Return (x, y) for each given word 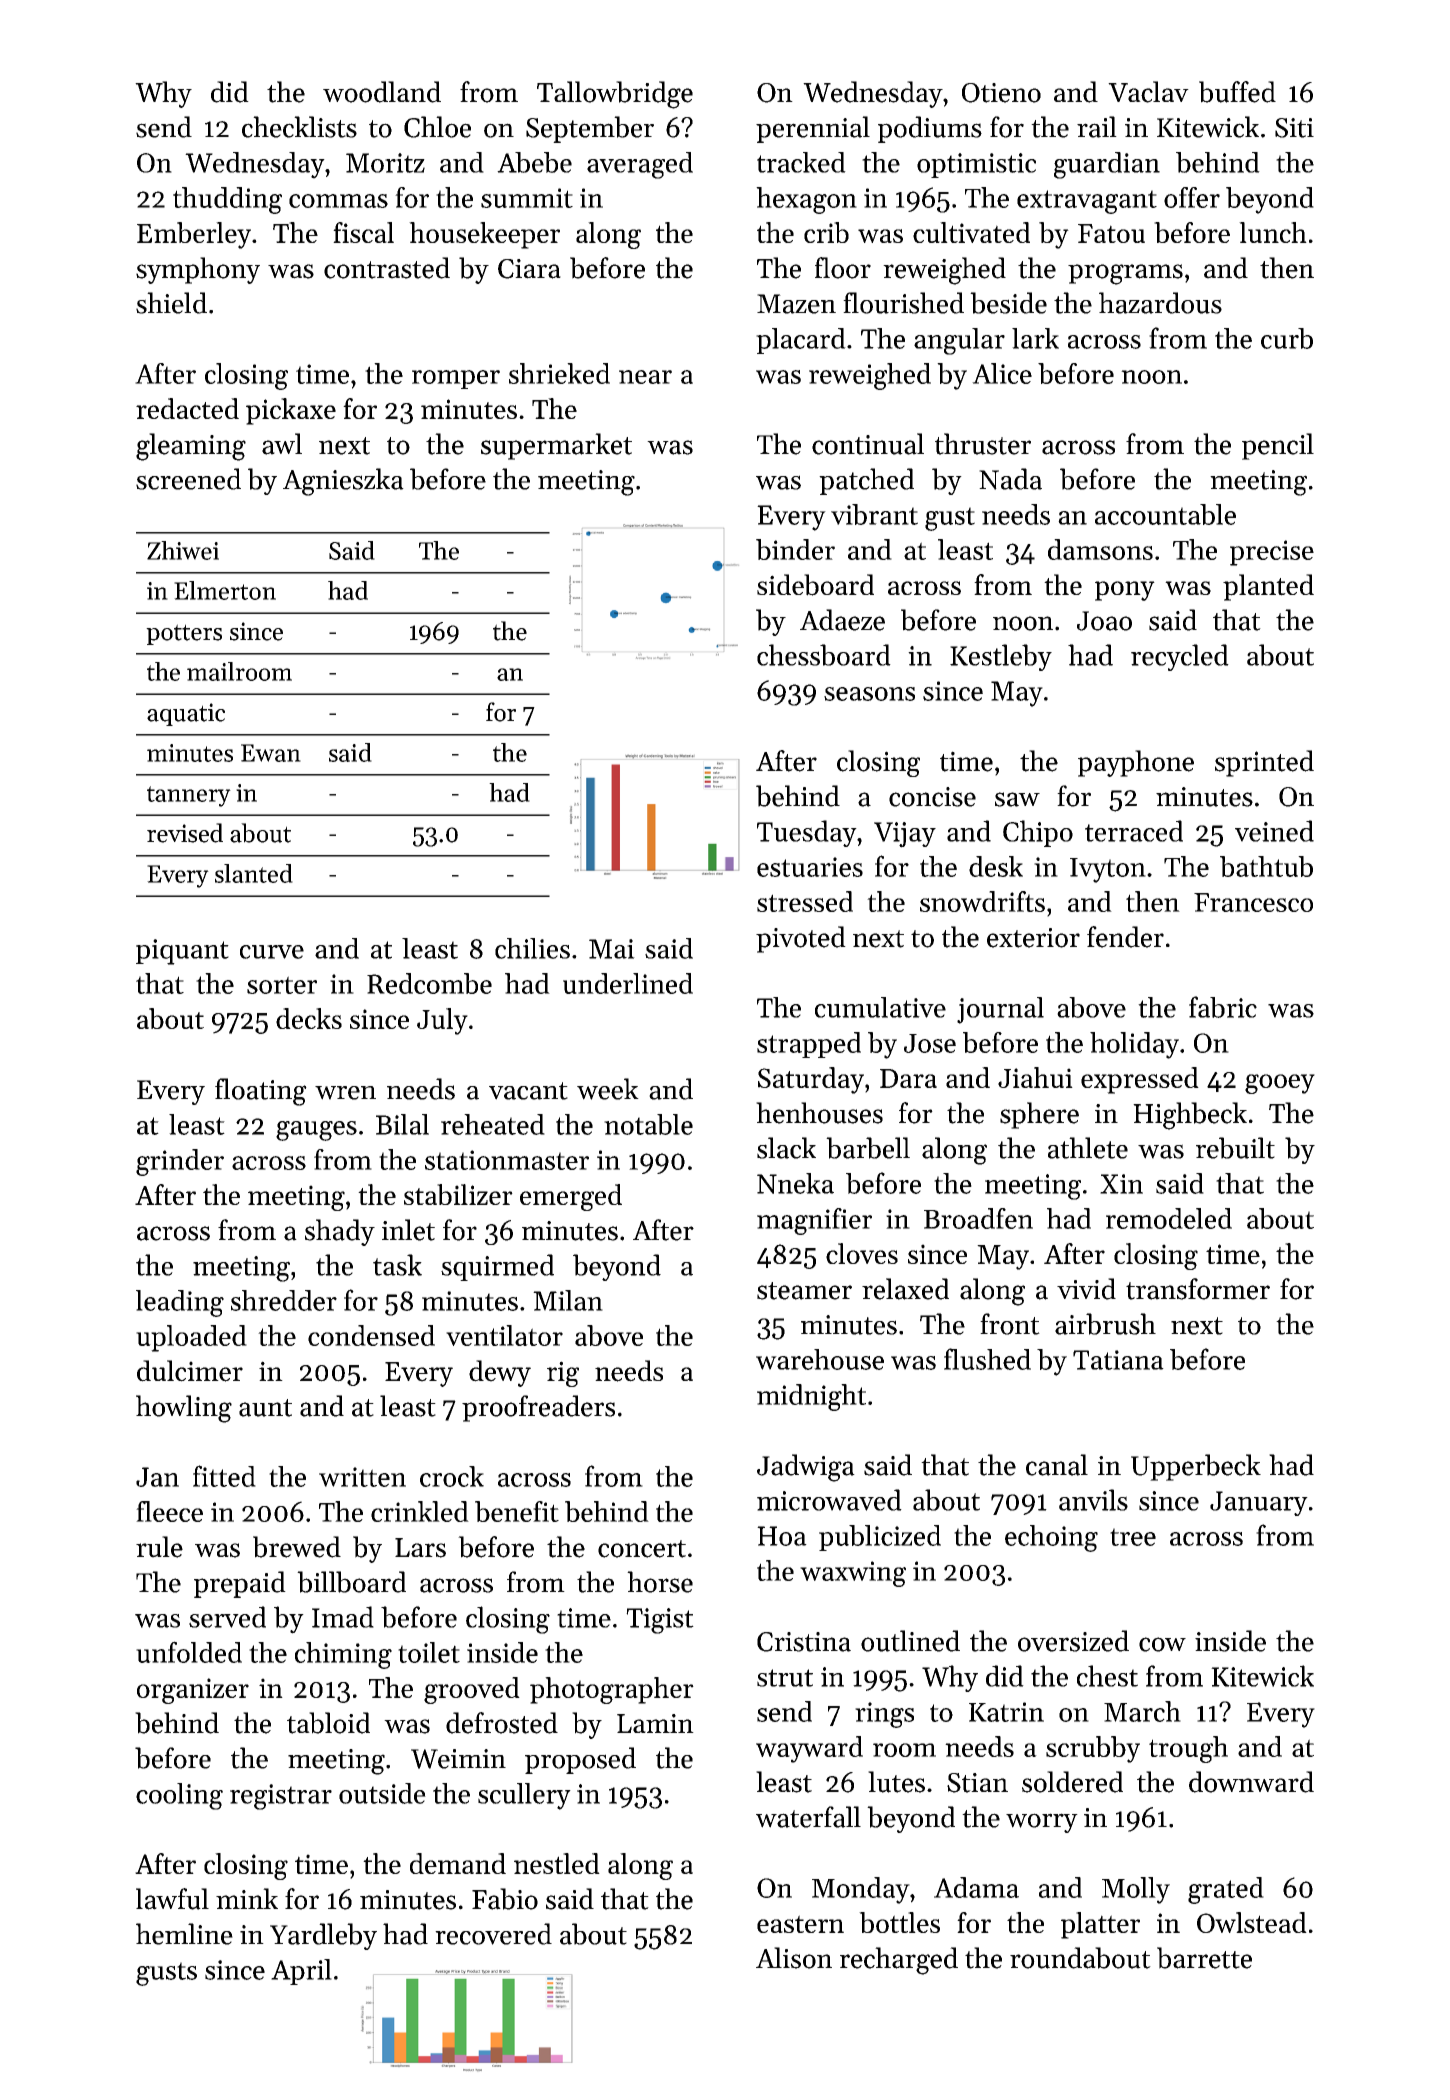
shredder (284, 1300)
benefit (517, 1511)
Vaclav (1148, 92)
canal (1057, 1465)
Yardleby (323, 1936)
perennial (813, 129)
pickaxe (291, 411)
